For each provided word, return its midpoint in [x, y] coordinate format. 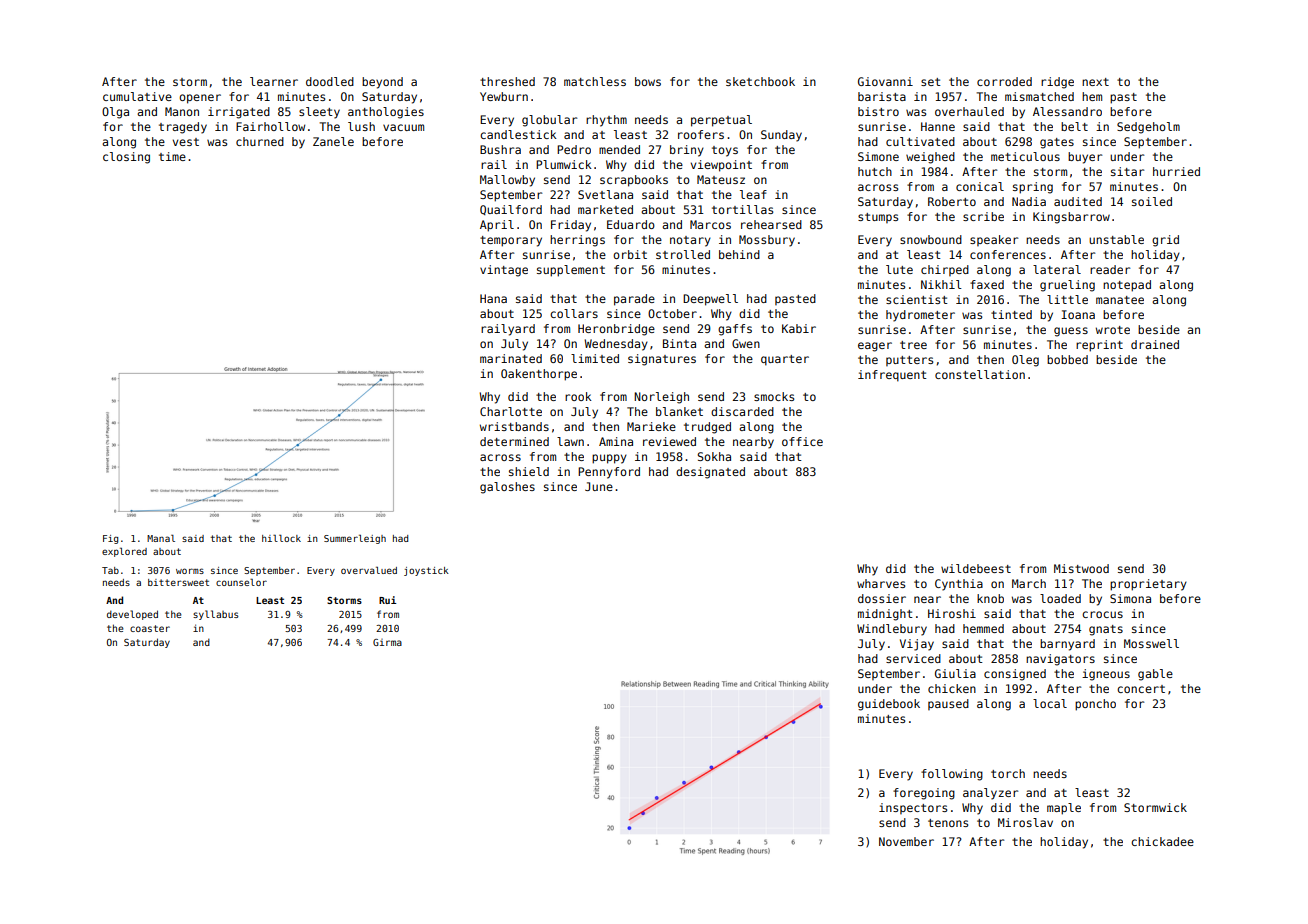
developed [132, 615]
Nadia [1029, 201]
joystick [426, 571]
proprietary [1148, 585]
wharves [881, 583]
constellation [980, 374]
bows [648, 81]
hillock [281, 538]
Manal [161, 538]
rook [578, 396]
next [1095, 82]
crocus [1102, 614]
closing [126, 158]
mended [619, 149]
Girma [387, 642]
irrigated [239, 113]
